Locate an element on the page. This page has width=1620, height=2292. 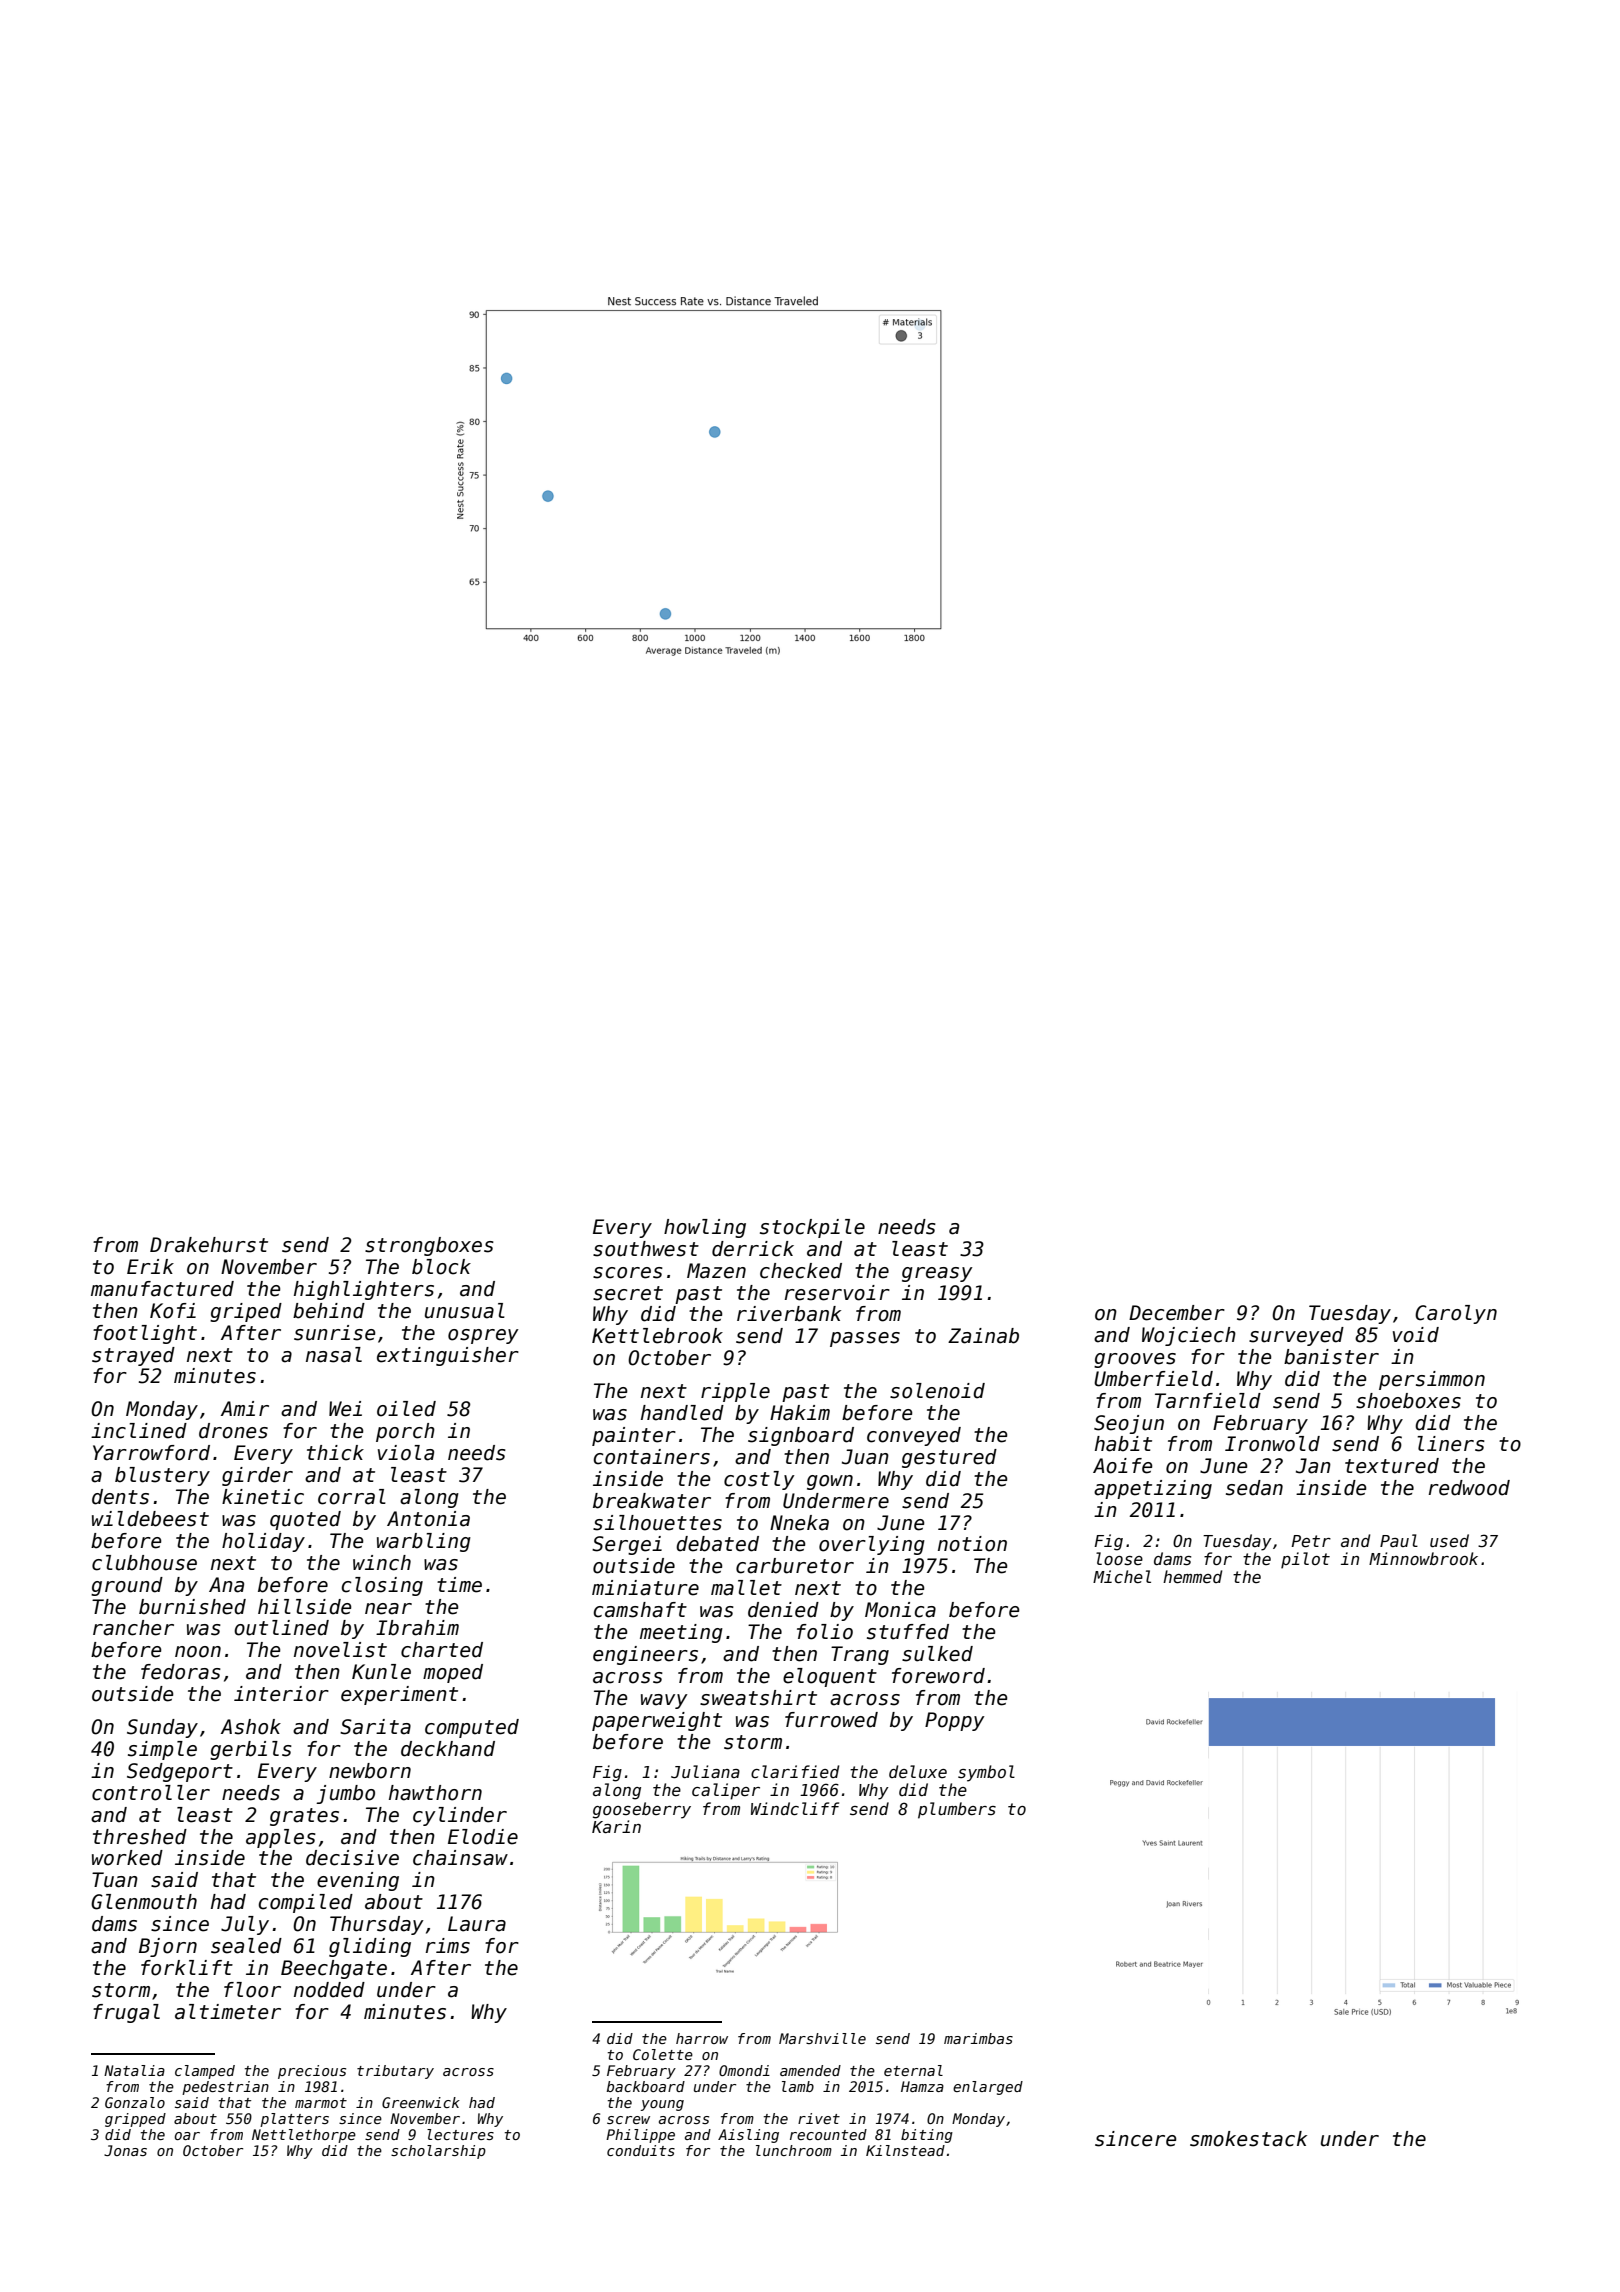
carburetor is located at coordinates (795, 1566).
